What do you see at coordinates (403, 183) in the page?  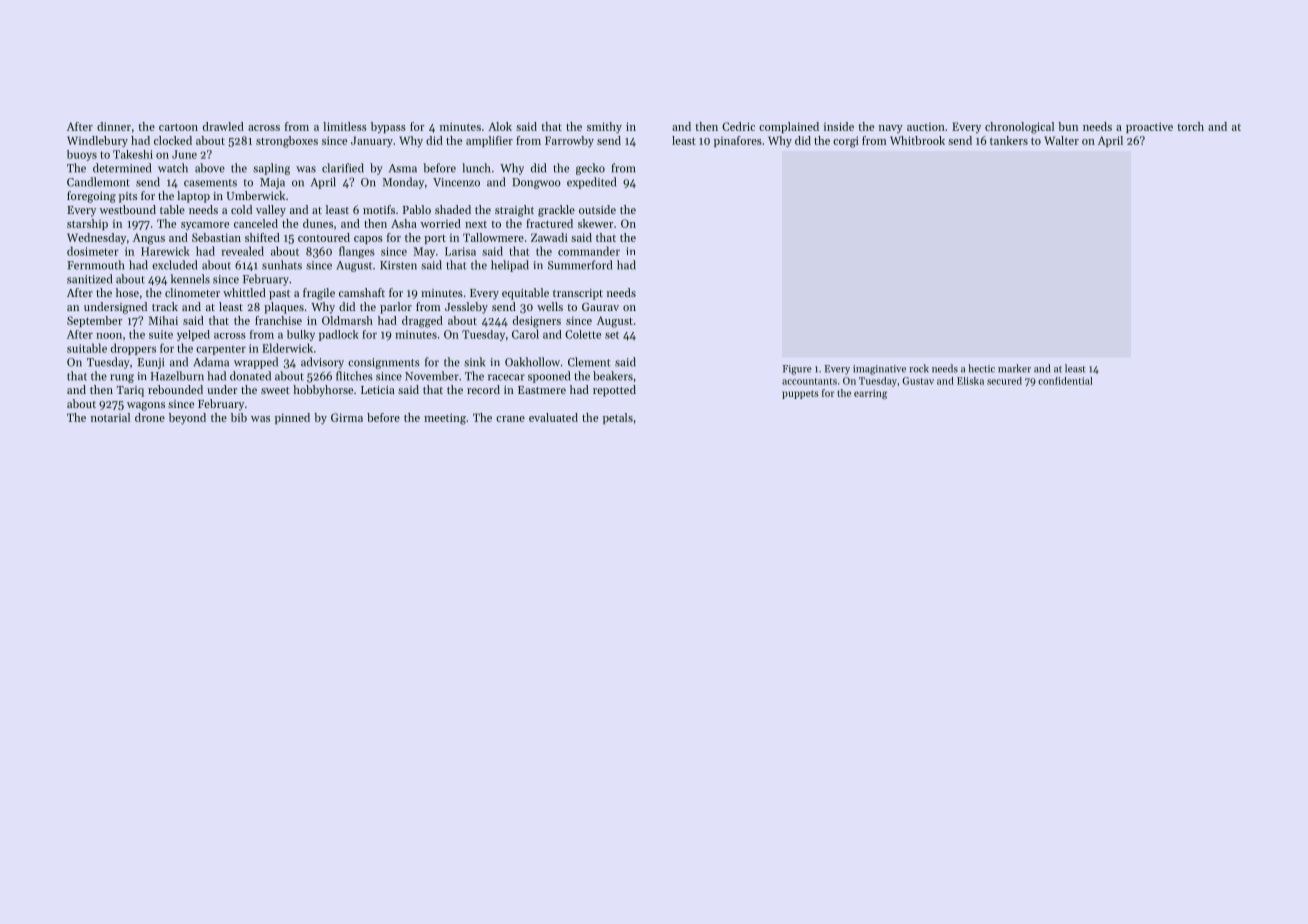 I see `Monday` at bounding box center [403, 183].
